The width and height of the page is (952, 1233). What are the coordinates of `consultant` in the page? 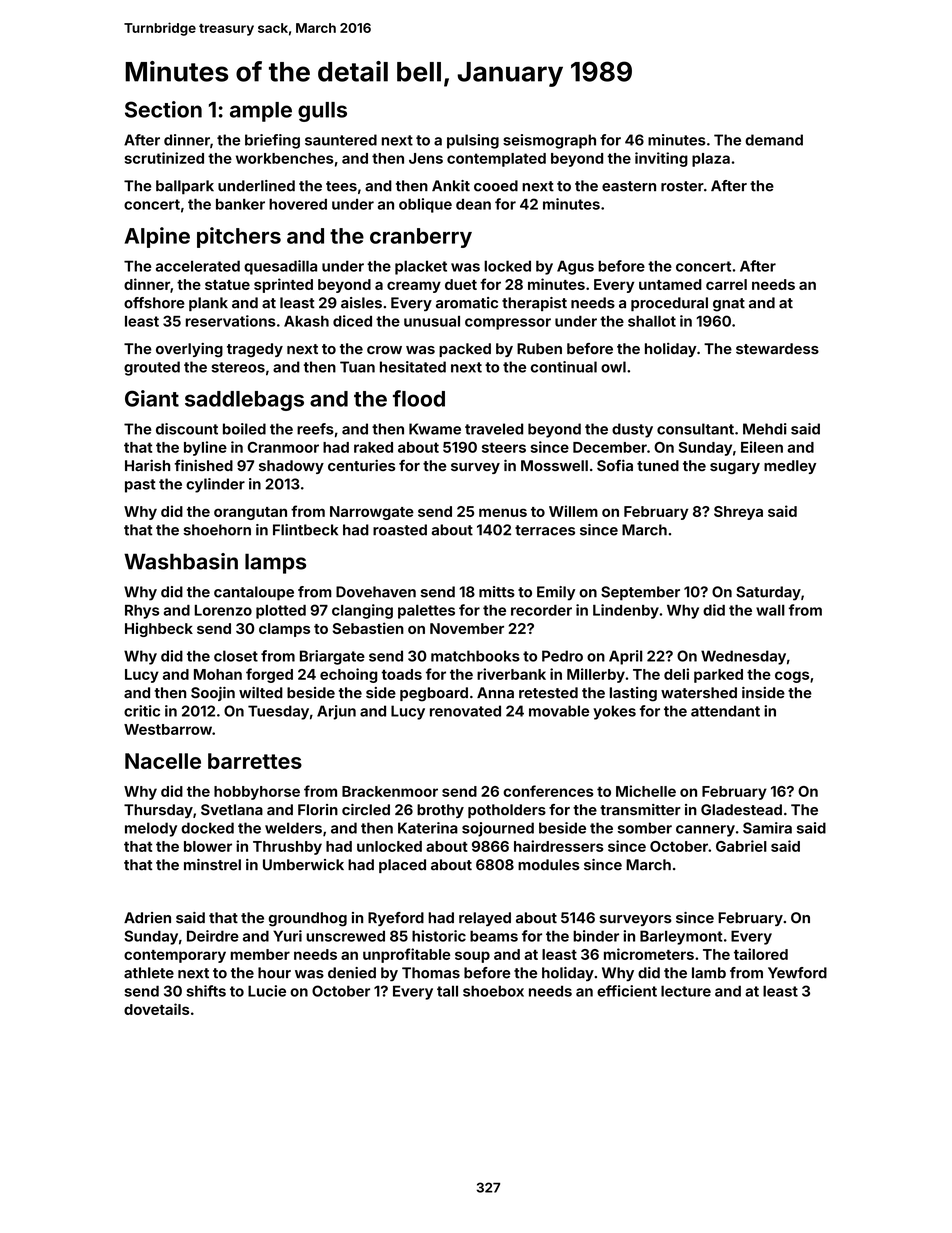 It's located at (695, 429).
